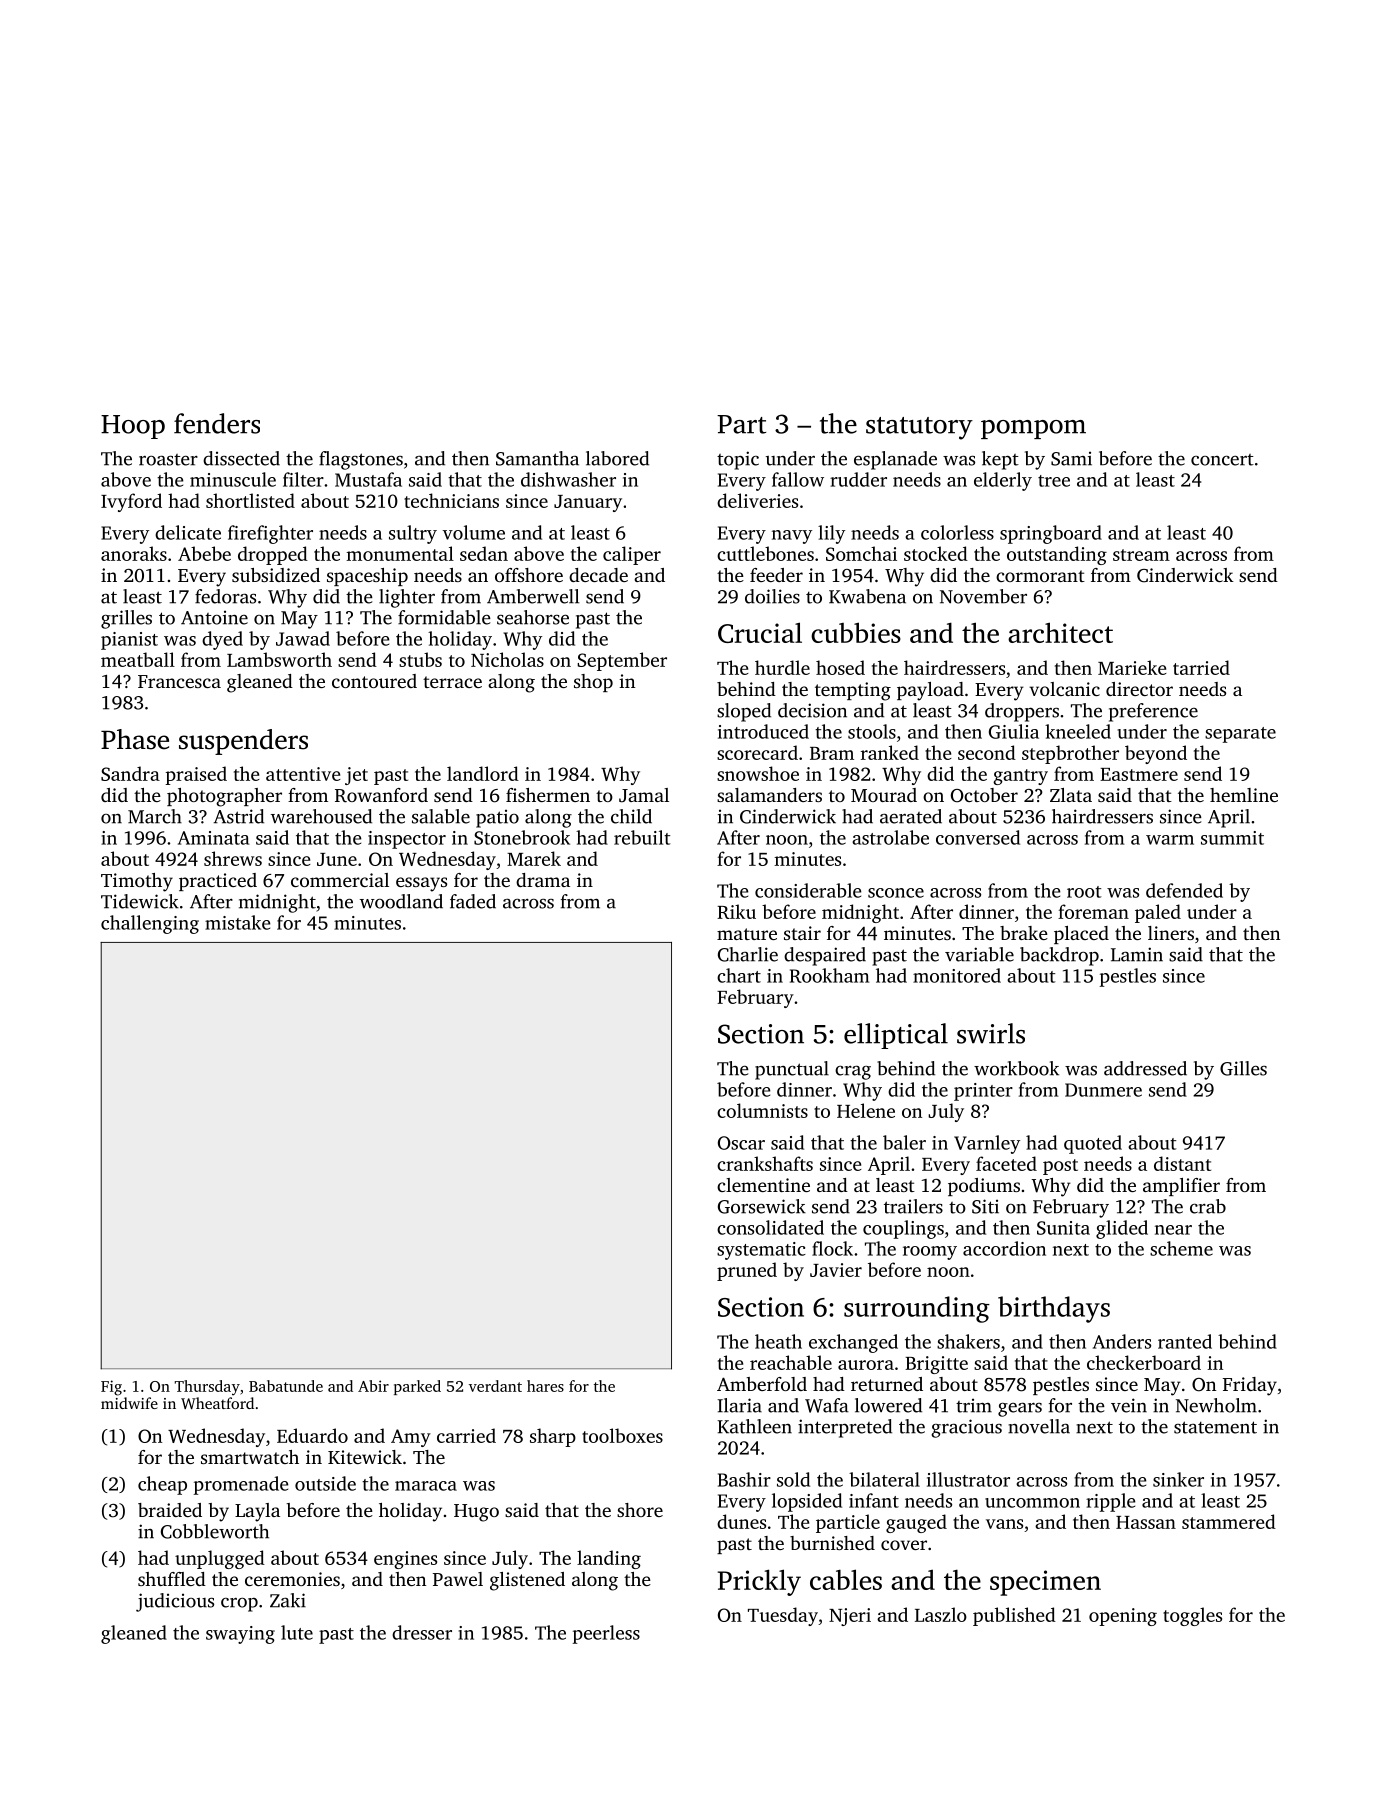 Image resolution: width=1389 pixels, height=1797 pixels. Describe the element at coordinates (240, 1635) in the image. I see `swaying` at that location.
